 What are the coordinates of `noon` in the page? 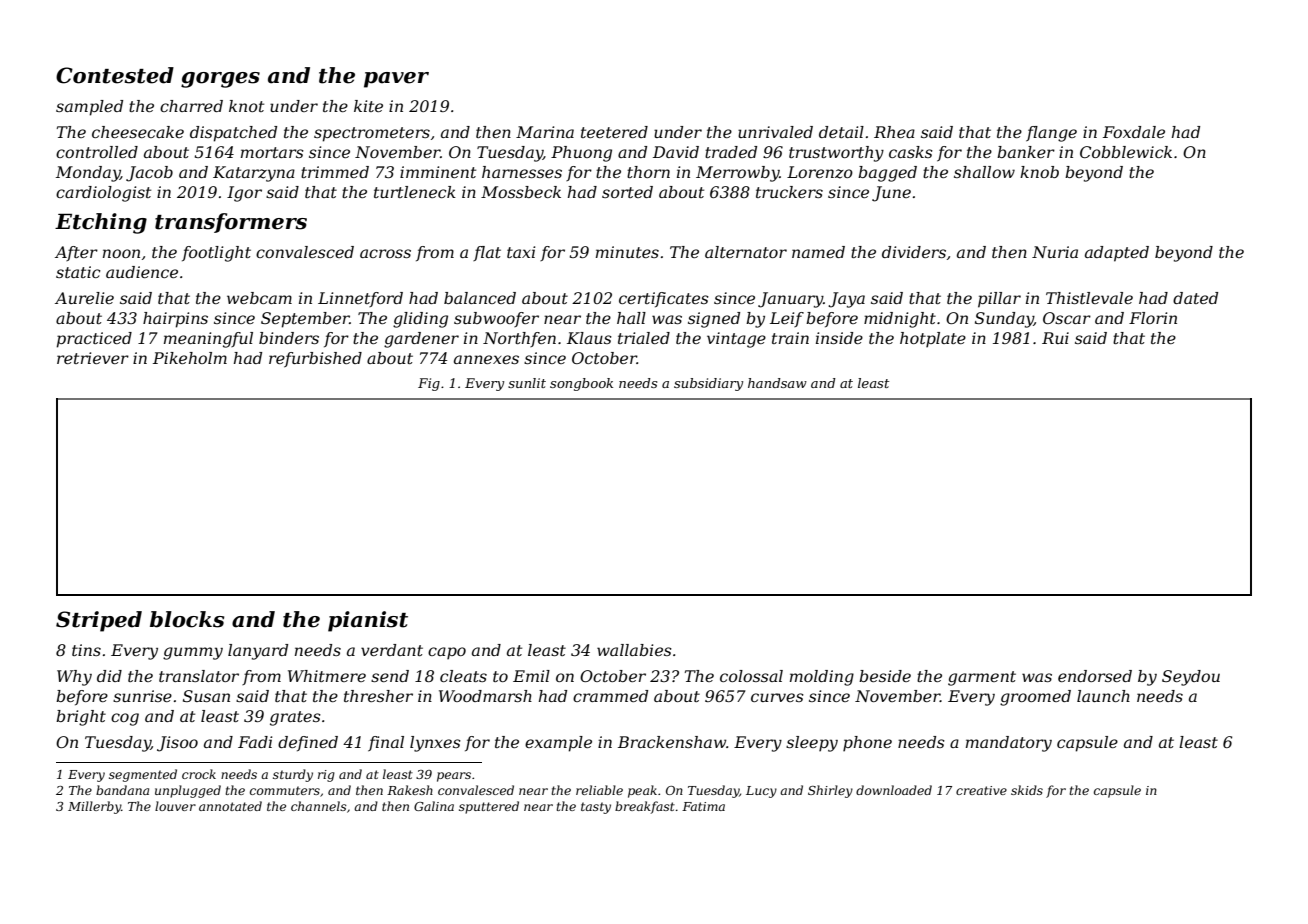 It's located at (121, 253).
